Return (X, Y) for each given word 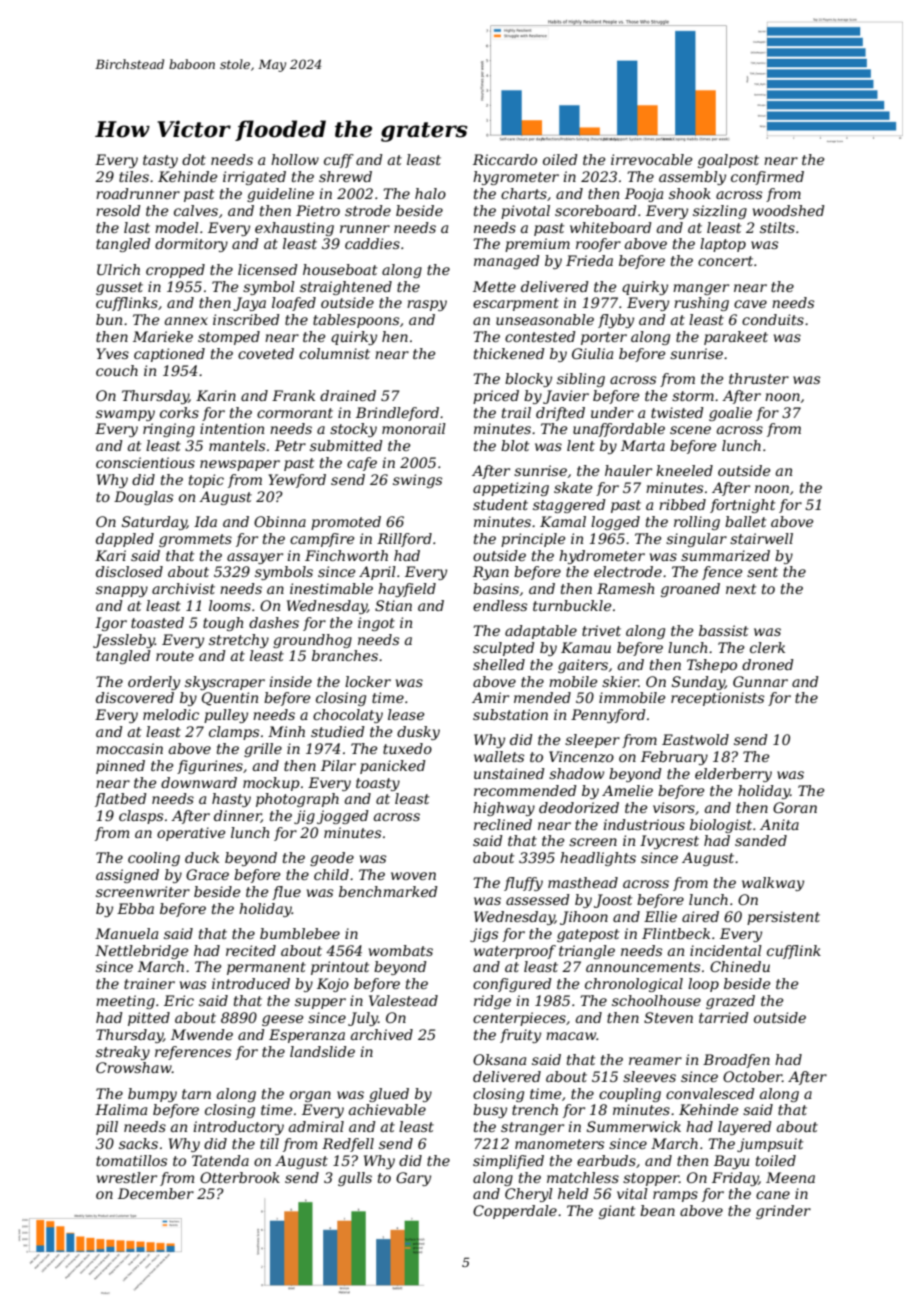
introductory (238, 1128)
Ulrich (118, 269)
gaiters (583, 666)
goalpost (728, 161)
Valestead (403, 1000)
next (741, 589)
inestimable (331, 588)
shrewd (345, 176)
